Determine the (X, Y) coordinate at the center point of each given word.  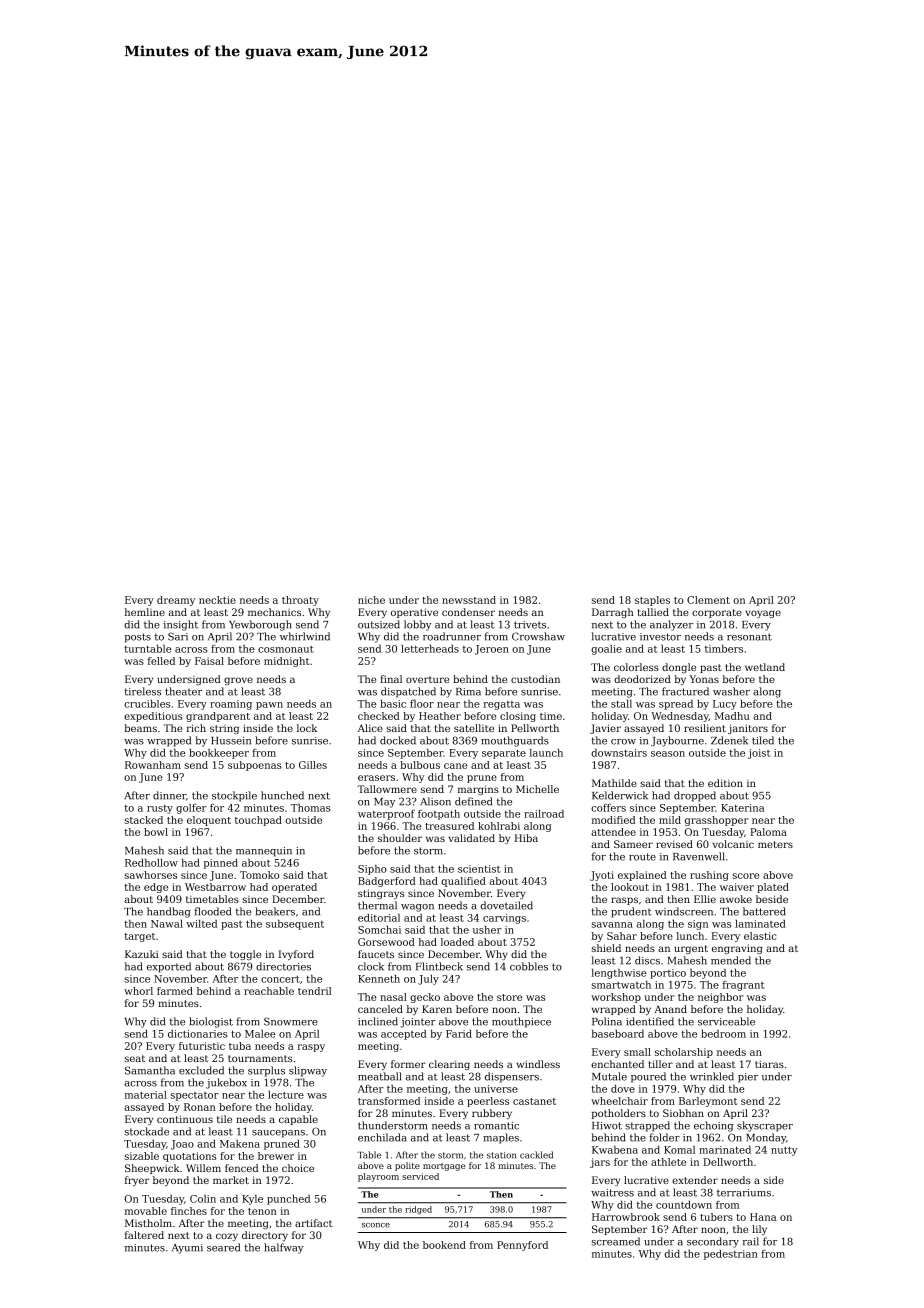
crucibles (147, 704)
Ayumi (187, 1249)
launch (546, 753)
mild (670, 820)
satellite (474, 728)
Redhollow (151, 863)
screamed (615, 1241)
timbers (724, 649)
